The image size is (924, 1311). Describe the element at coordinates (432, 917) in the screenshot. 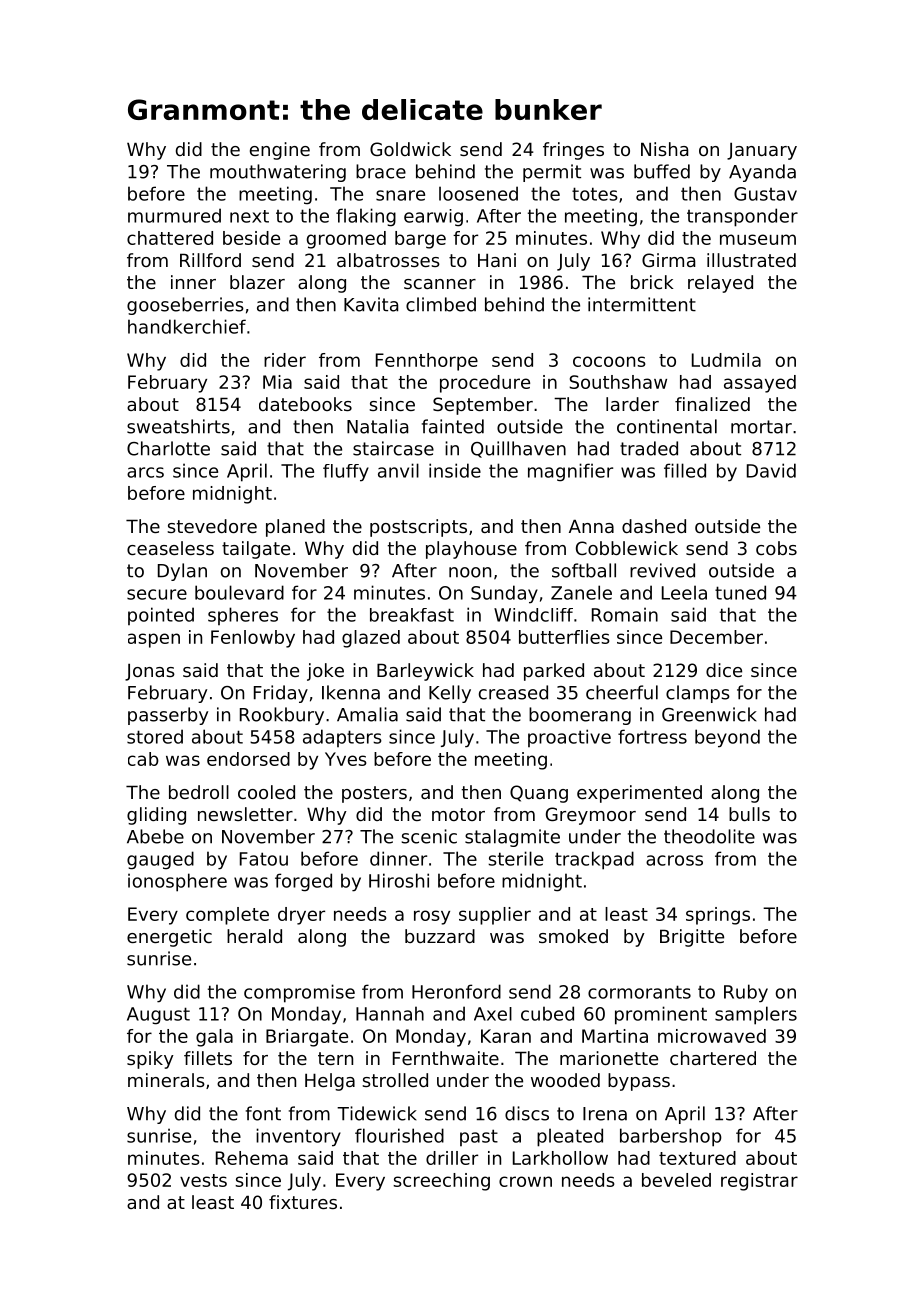

I see `rosy` at that location.
